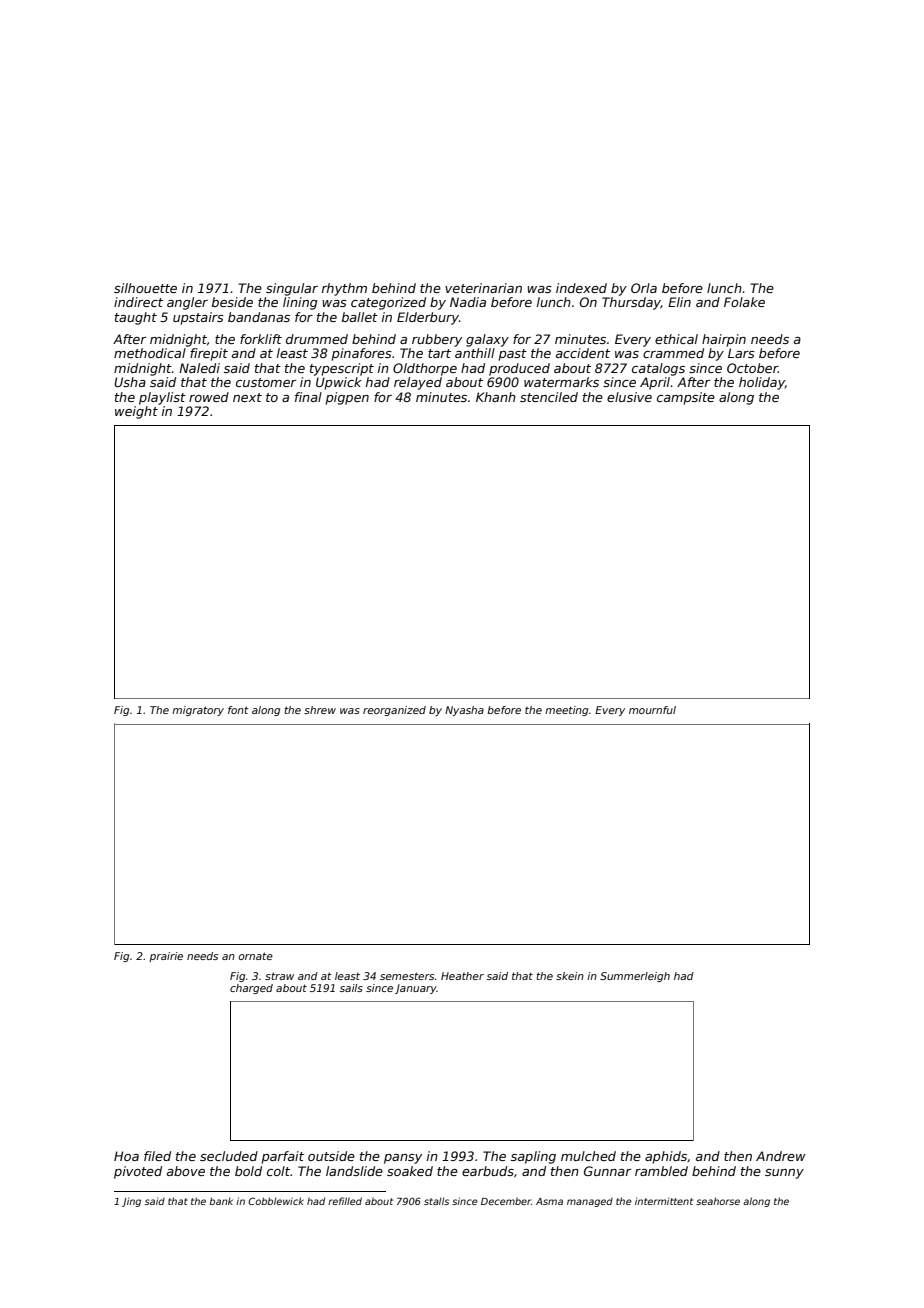 The height and width of the document is (1308, 924). I want to click on prairie, so click(166, 957).
